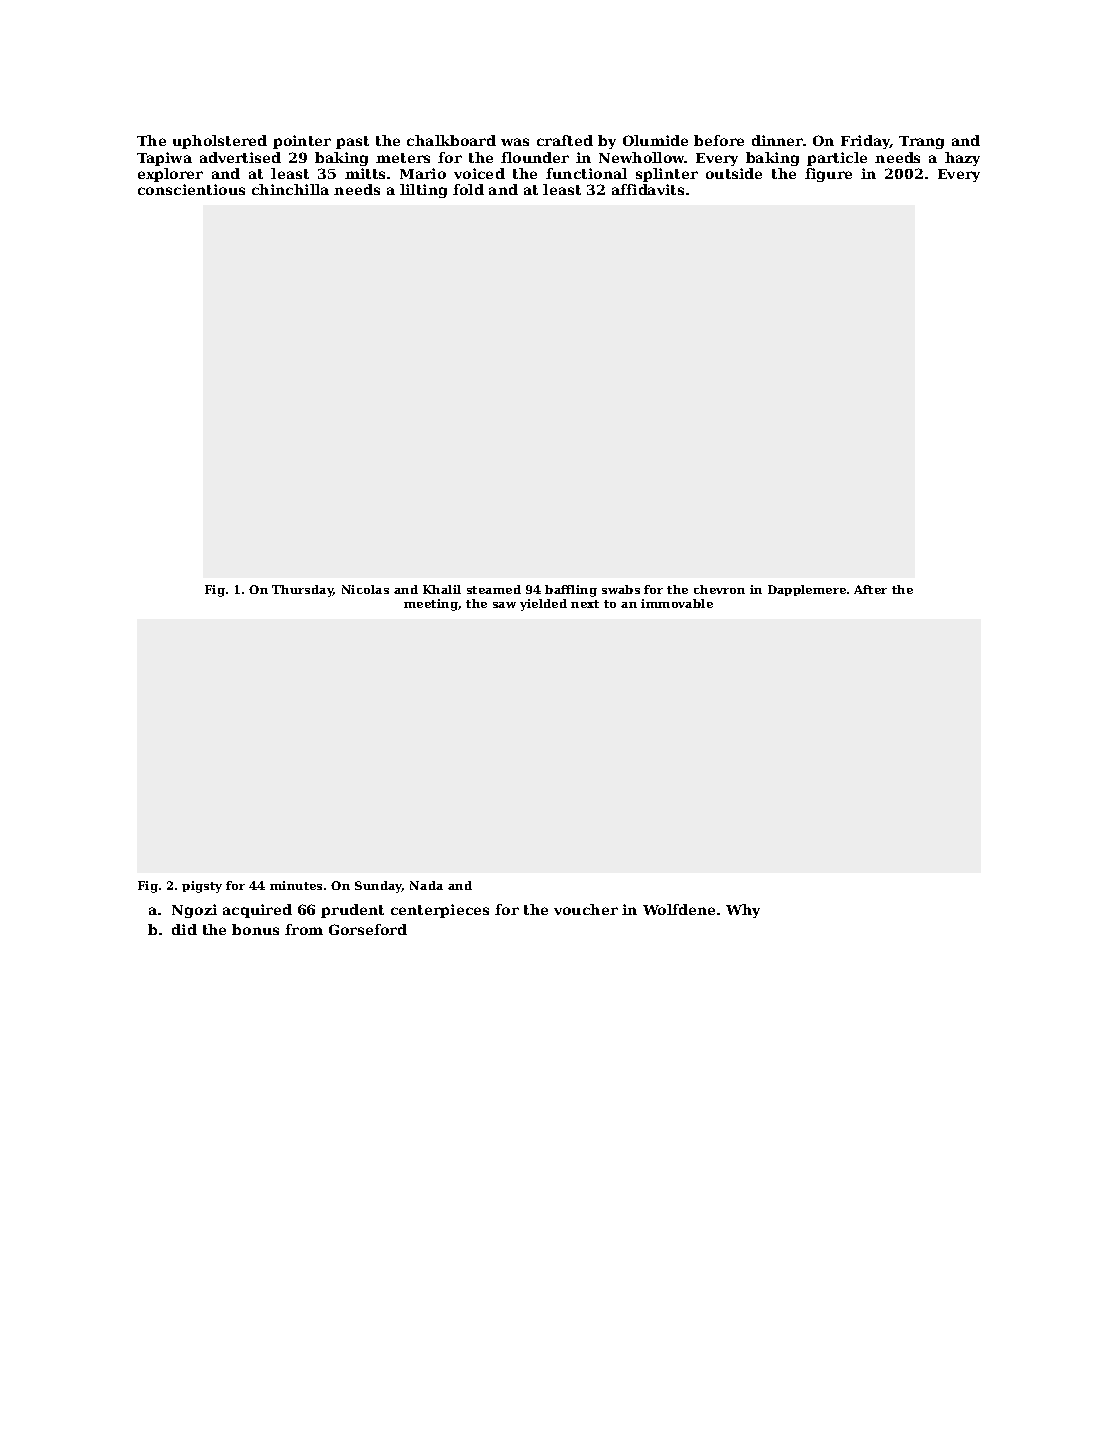  I want to click on bonus, so click(255, 929).
